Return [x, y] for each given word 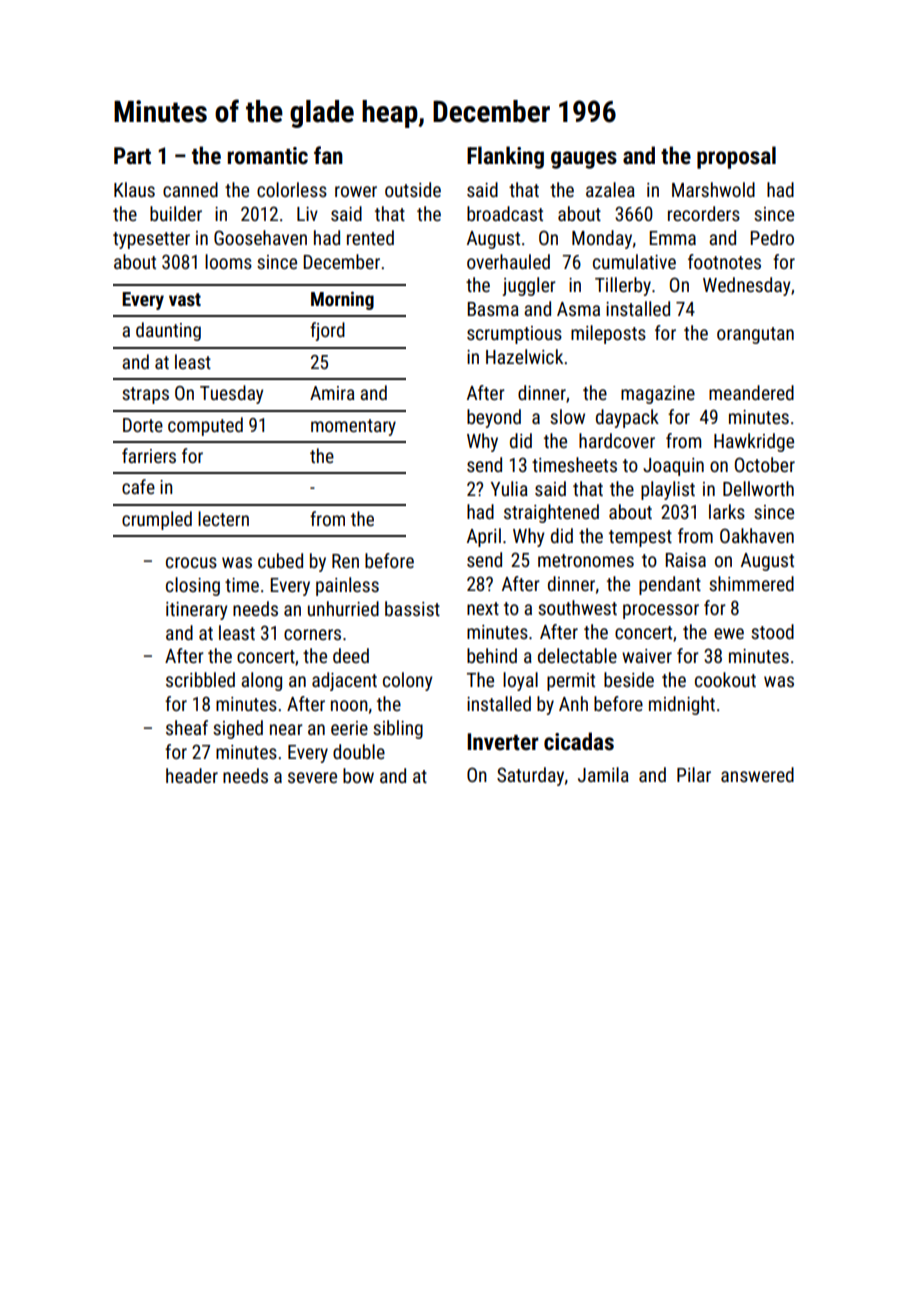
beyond [494, 418]
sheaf [187, 727]
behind [492, 655]
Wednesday [747, 286]
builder [176, 213]
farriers [149, 455]
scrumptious [514, 335]
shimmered [751, 583]
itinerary [197, 611]
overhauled [508, 261]
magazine [658, 395]
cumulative [634, 261]
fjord [327, 331]
